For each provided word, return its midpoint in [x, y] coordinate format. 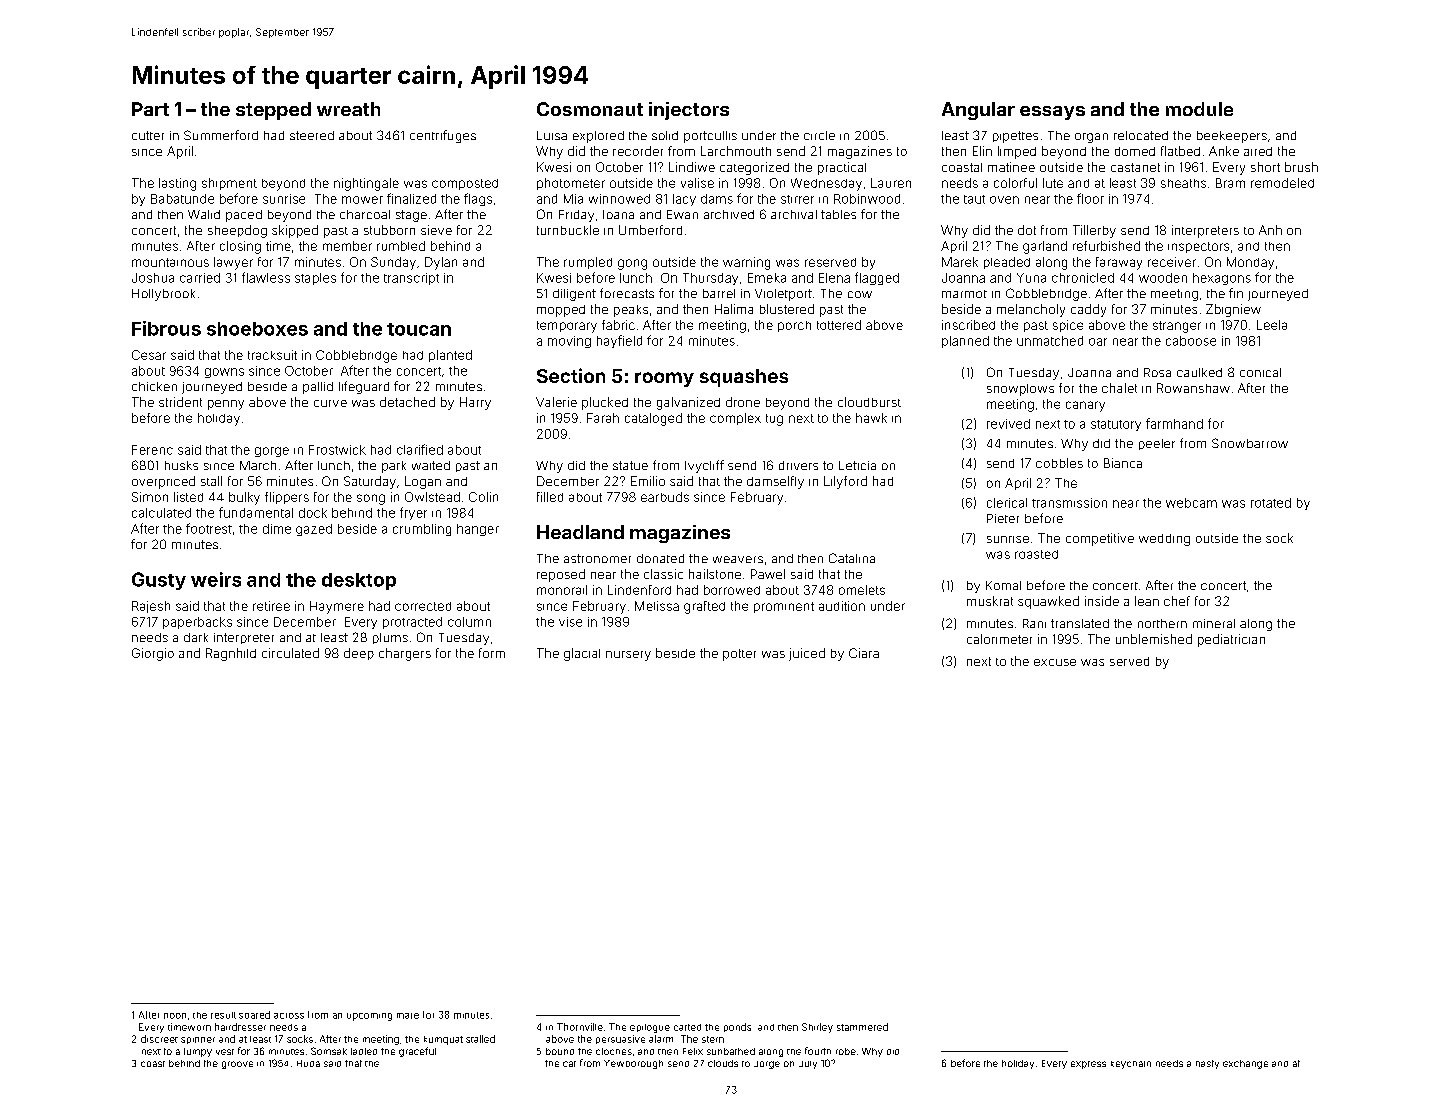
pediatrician [1231, 640]
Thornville [580, 1027]
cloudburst [869, 402]
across [289, 1016]
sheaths [1183, 183]
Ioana [618, 214]
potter [739, 655]
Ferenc [152, 450]
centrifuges [443, 136]
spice [1068, 326]
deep [359, 654]
